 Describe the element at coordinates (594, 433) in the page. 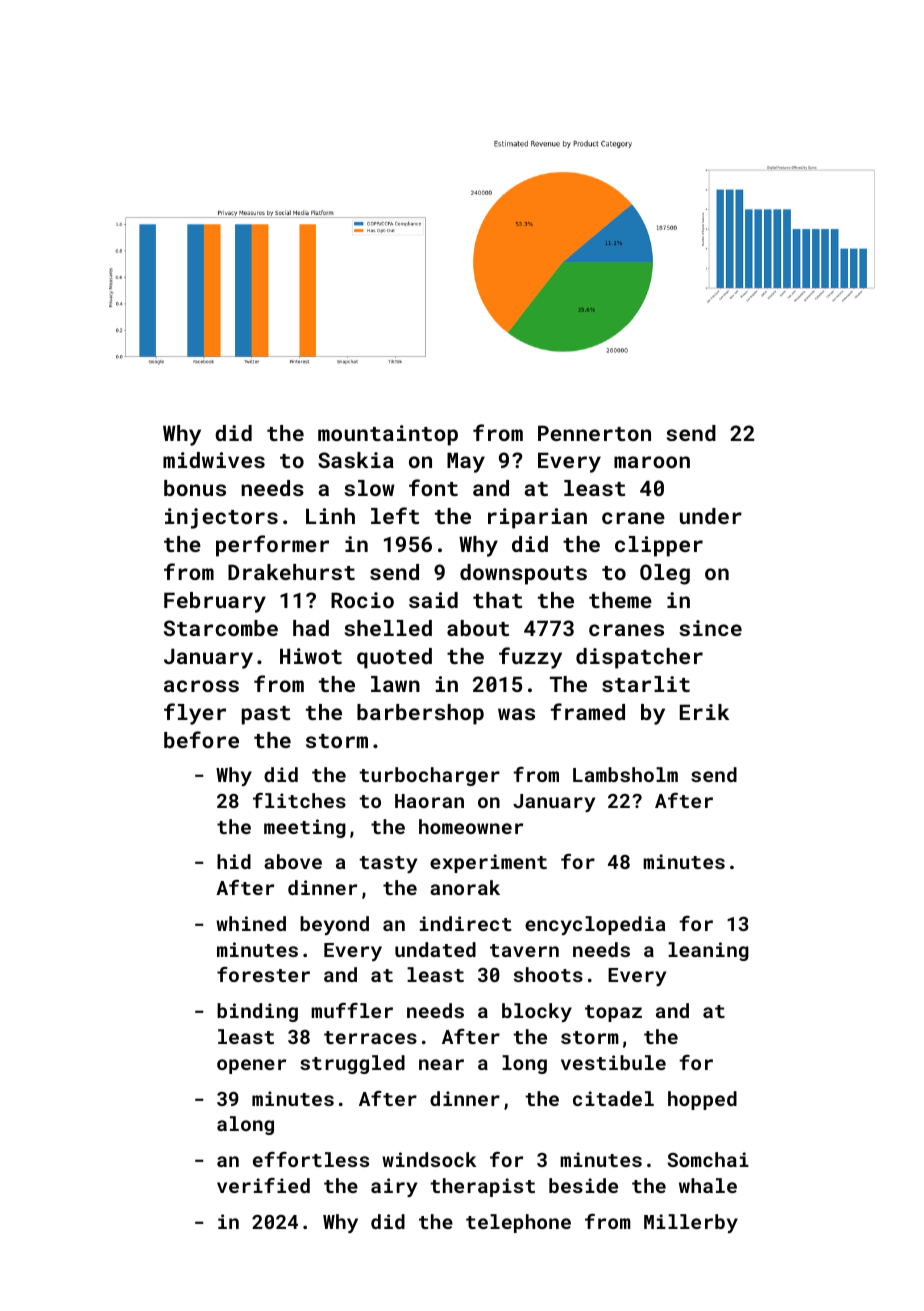

I see `Pennerton` at that location.
